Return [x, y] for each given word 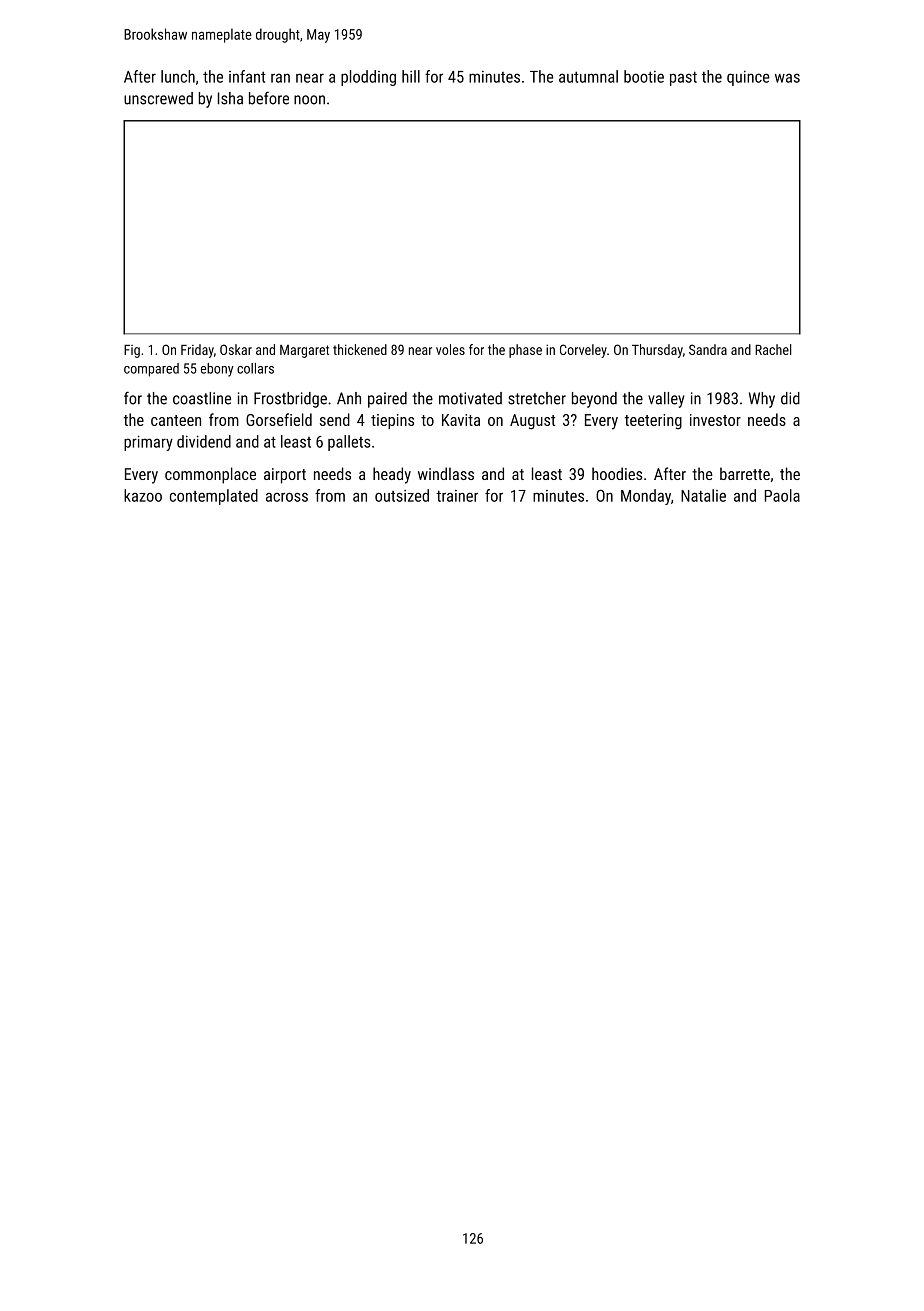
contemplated [214, 497]
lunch [178, 76]
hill [411, 76]
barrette [745, 473]
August [532, 422]
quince [748, 78]
